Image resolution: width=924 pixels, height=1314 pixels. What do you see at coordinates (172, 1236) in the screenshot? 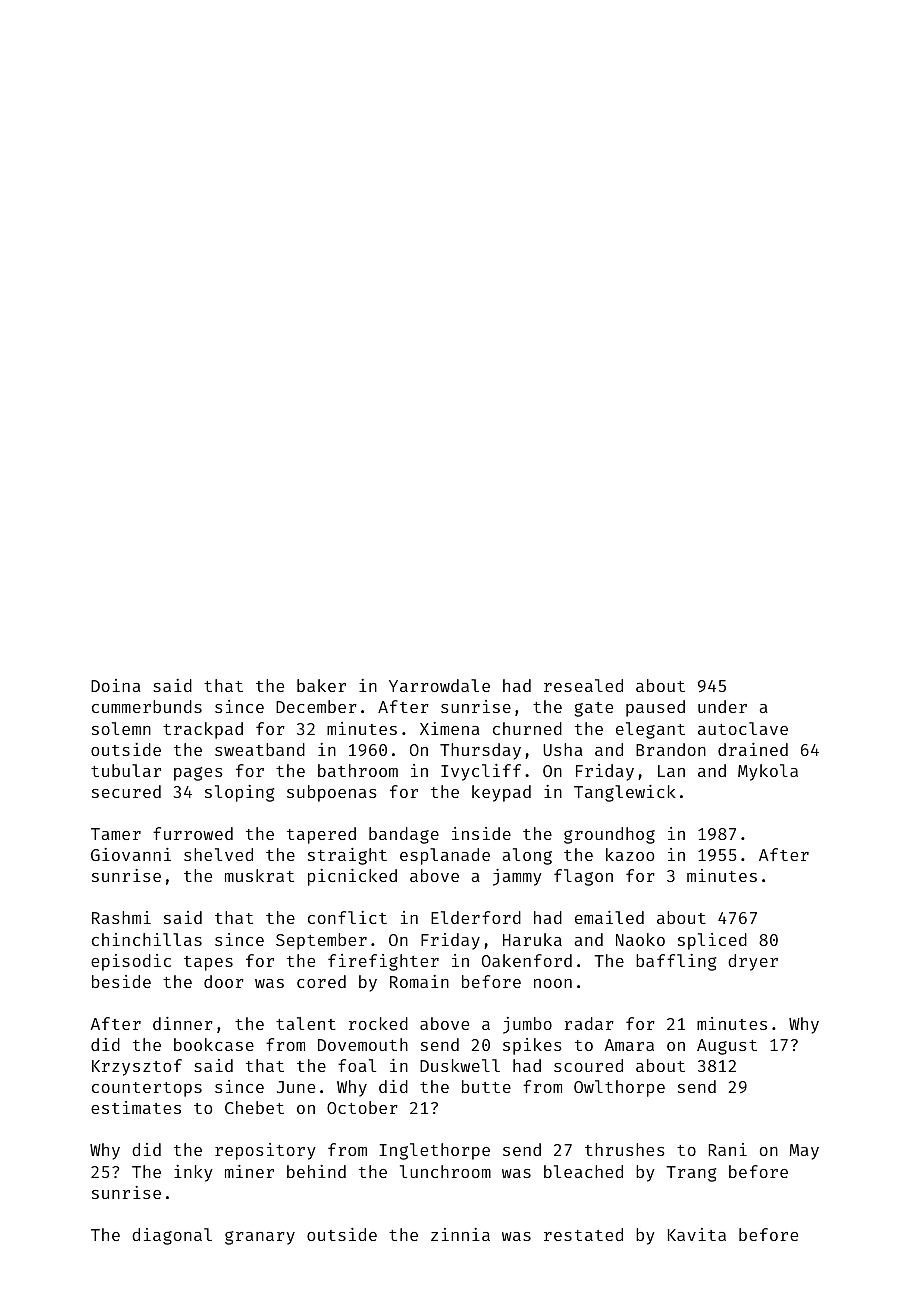
I see `diagonal` at bounding box center [172, 1236].
